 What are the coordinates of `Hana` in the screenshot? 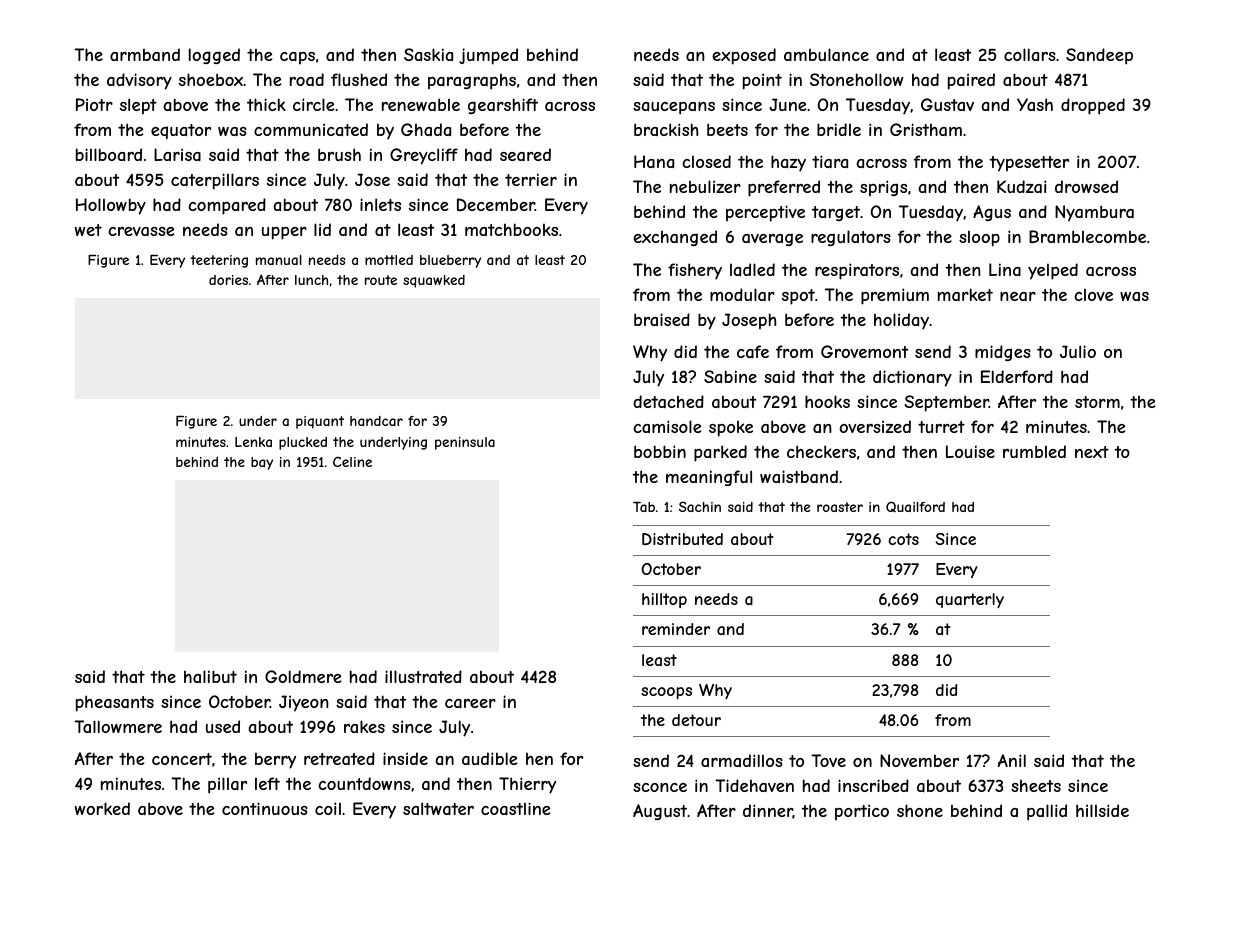 It's located at (654, 161).
